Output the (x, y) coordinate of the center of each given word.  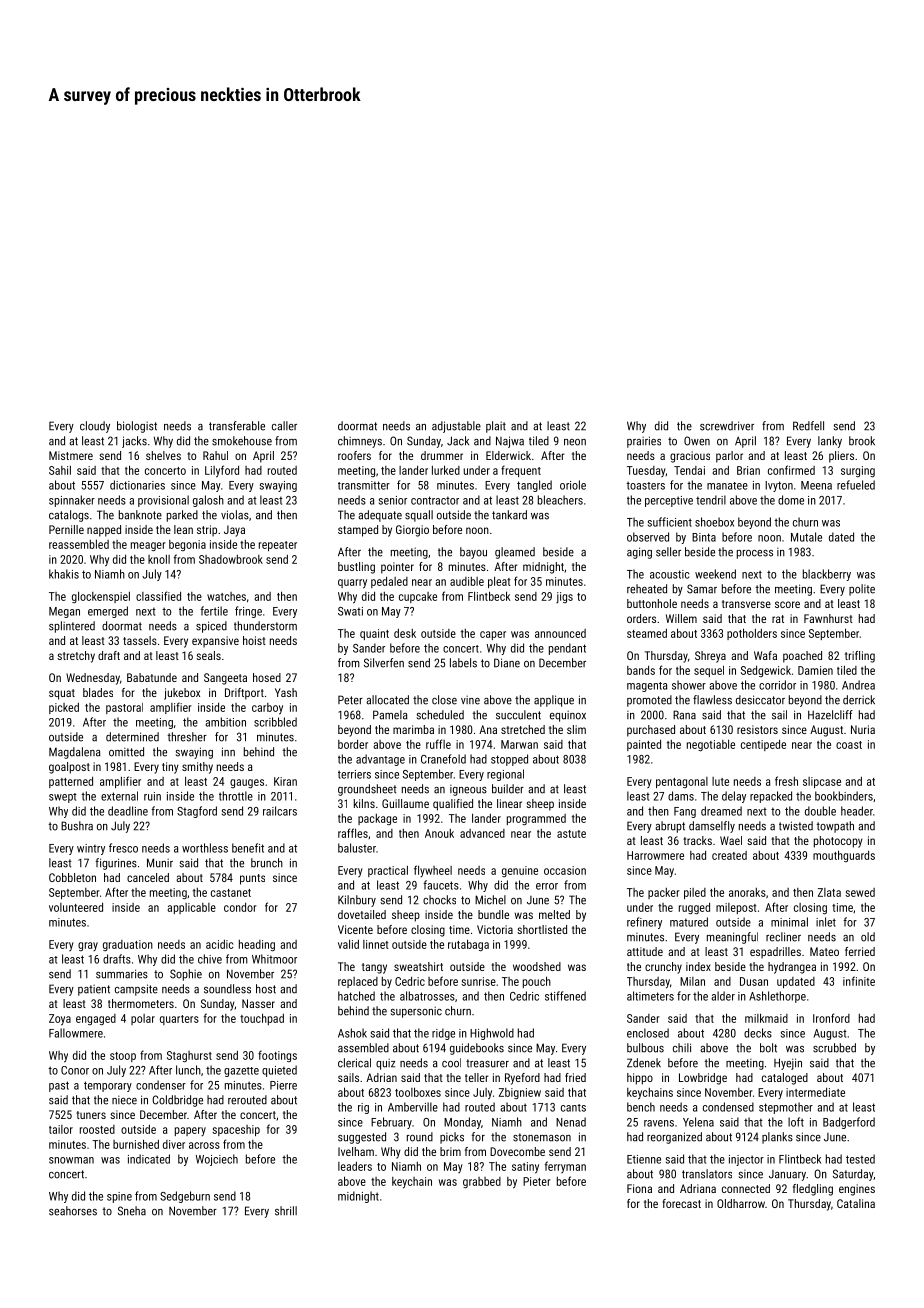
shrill (286, 1211)
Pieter (537, 1181)
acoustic (669, 574)
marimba (413, 729)
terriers (354, 774)
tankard (509, 515)
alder (723, 996)
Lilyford (222, 471)
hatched (356, 996)
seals (208, 655)
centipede (763, 745)
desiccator (760, 700)
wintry (91, 849)
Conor (75, 1070)
